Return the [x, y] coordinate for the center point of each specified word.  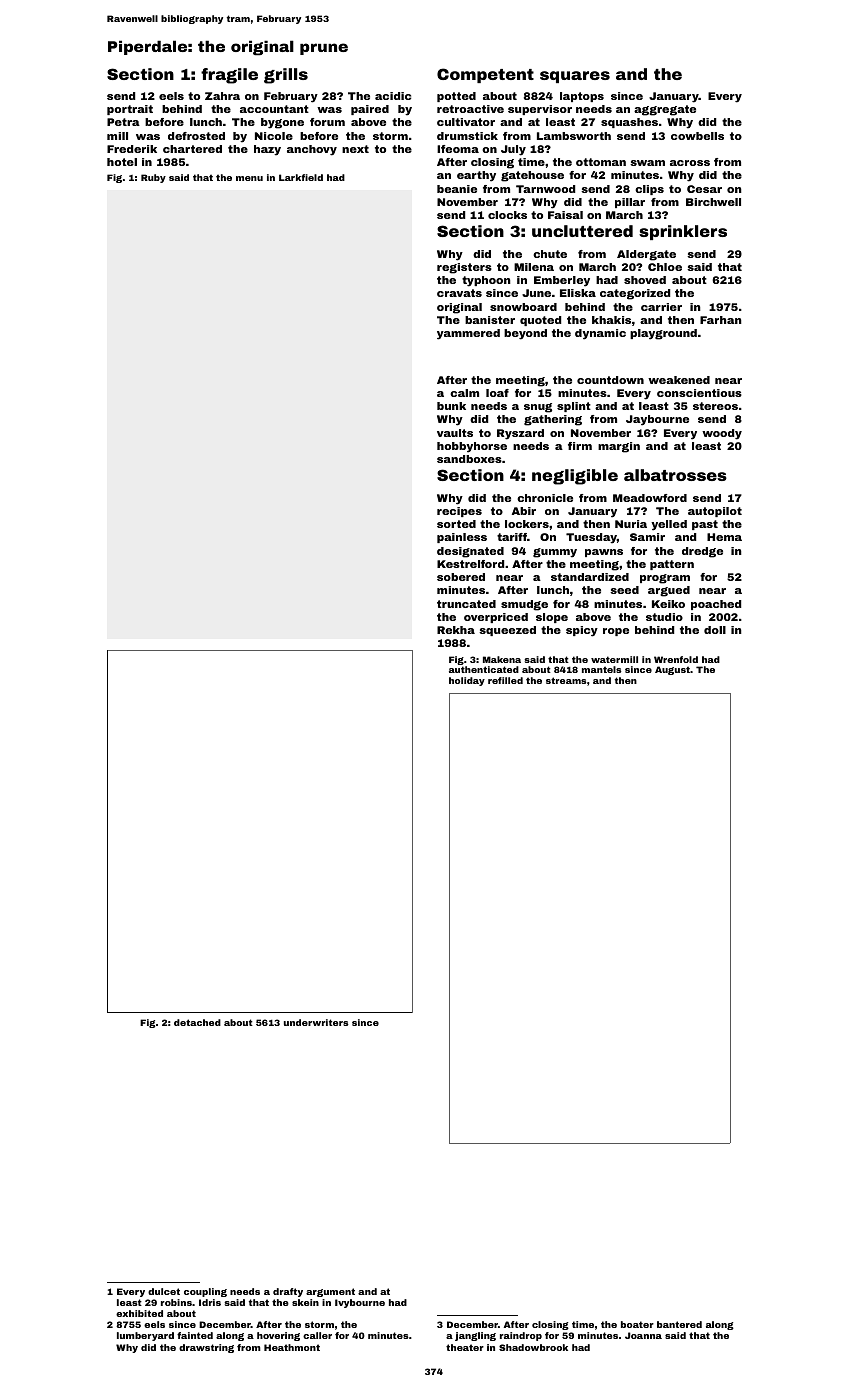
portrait [130, 110]
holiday [467, 681]
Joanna [643, 1335]
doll [715, 630]
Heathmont [292, 1347]
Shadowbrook [533, 1347]
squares [575, 77]
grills [286, 76]
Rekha [456, 630]
